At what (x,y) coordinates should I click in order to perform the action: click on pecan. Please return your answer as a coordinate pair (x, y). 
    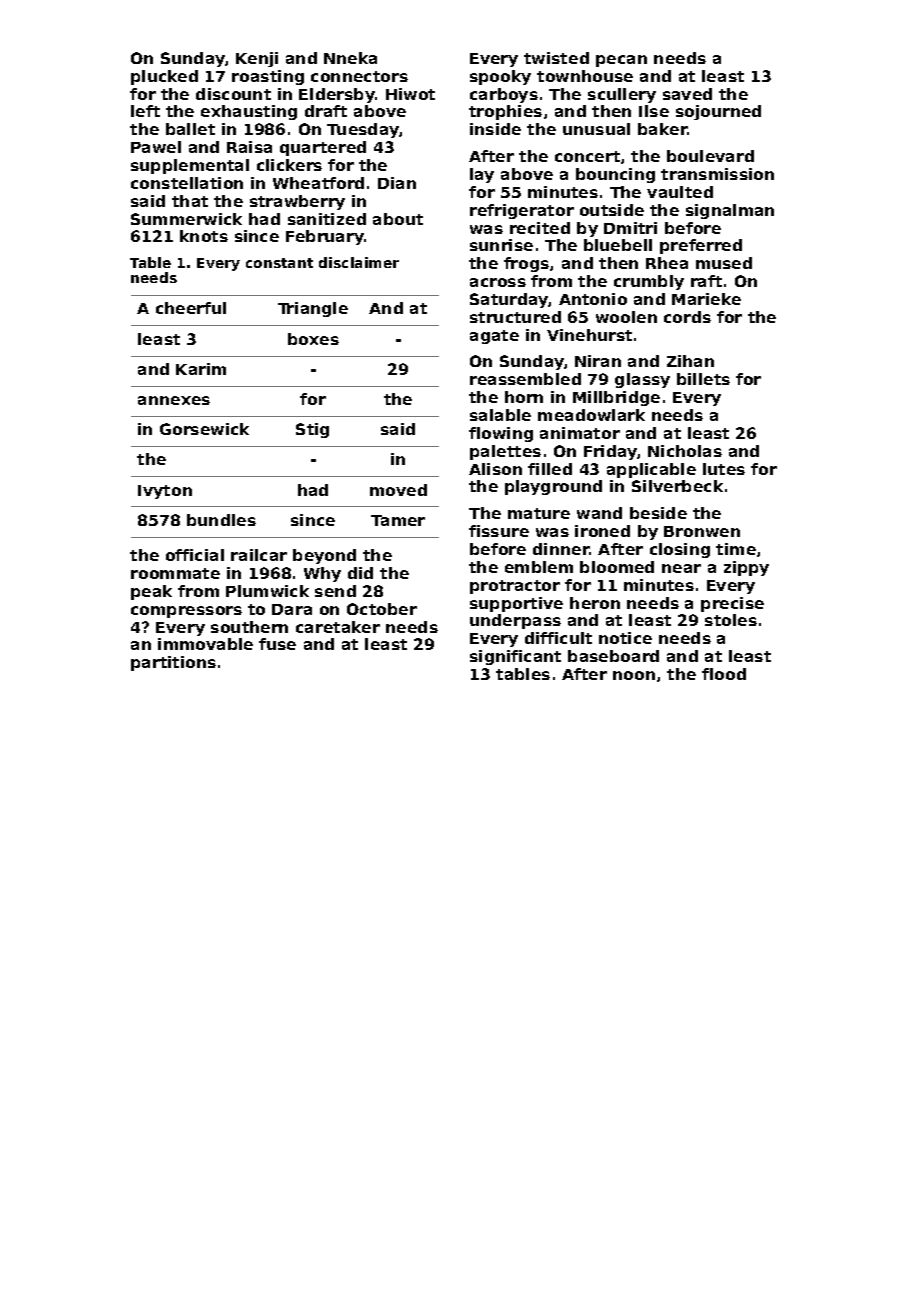
    Looking at the image, I should click on (621, 61).
